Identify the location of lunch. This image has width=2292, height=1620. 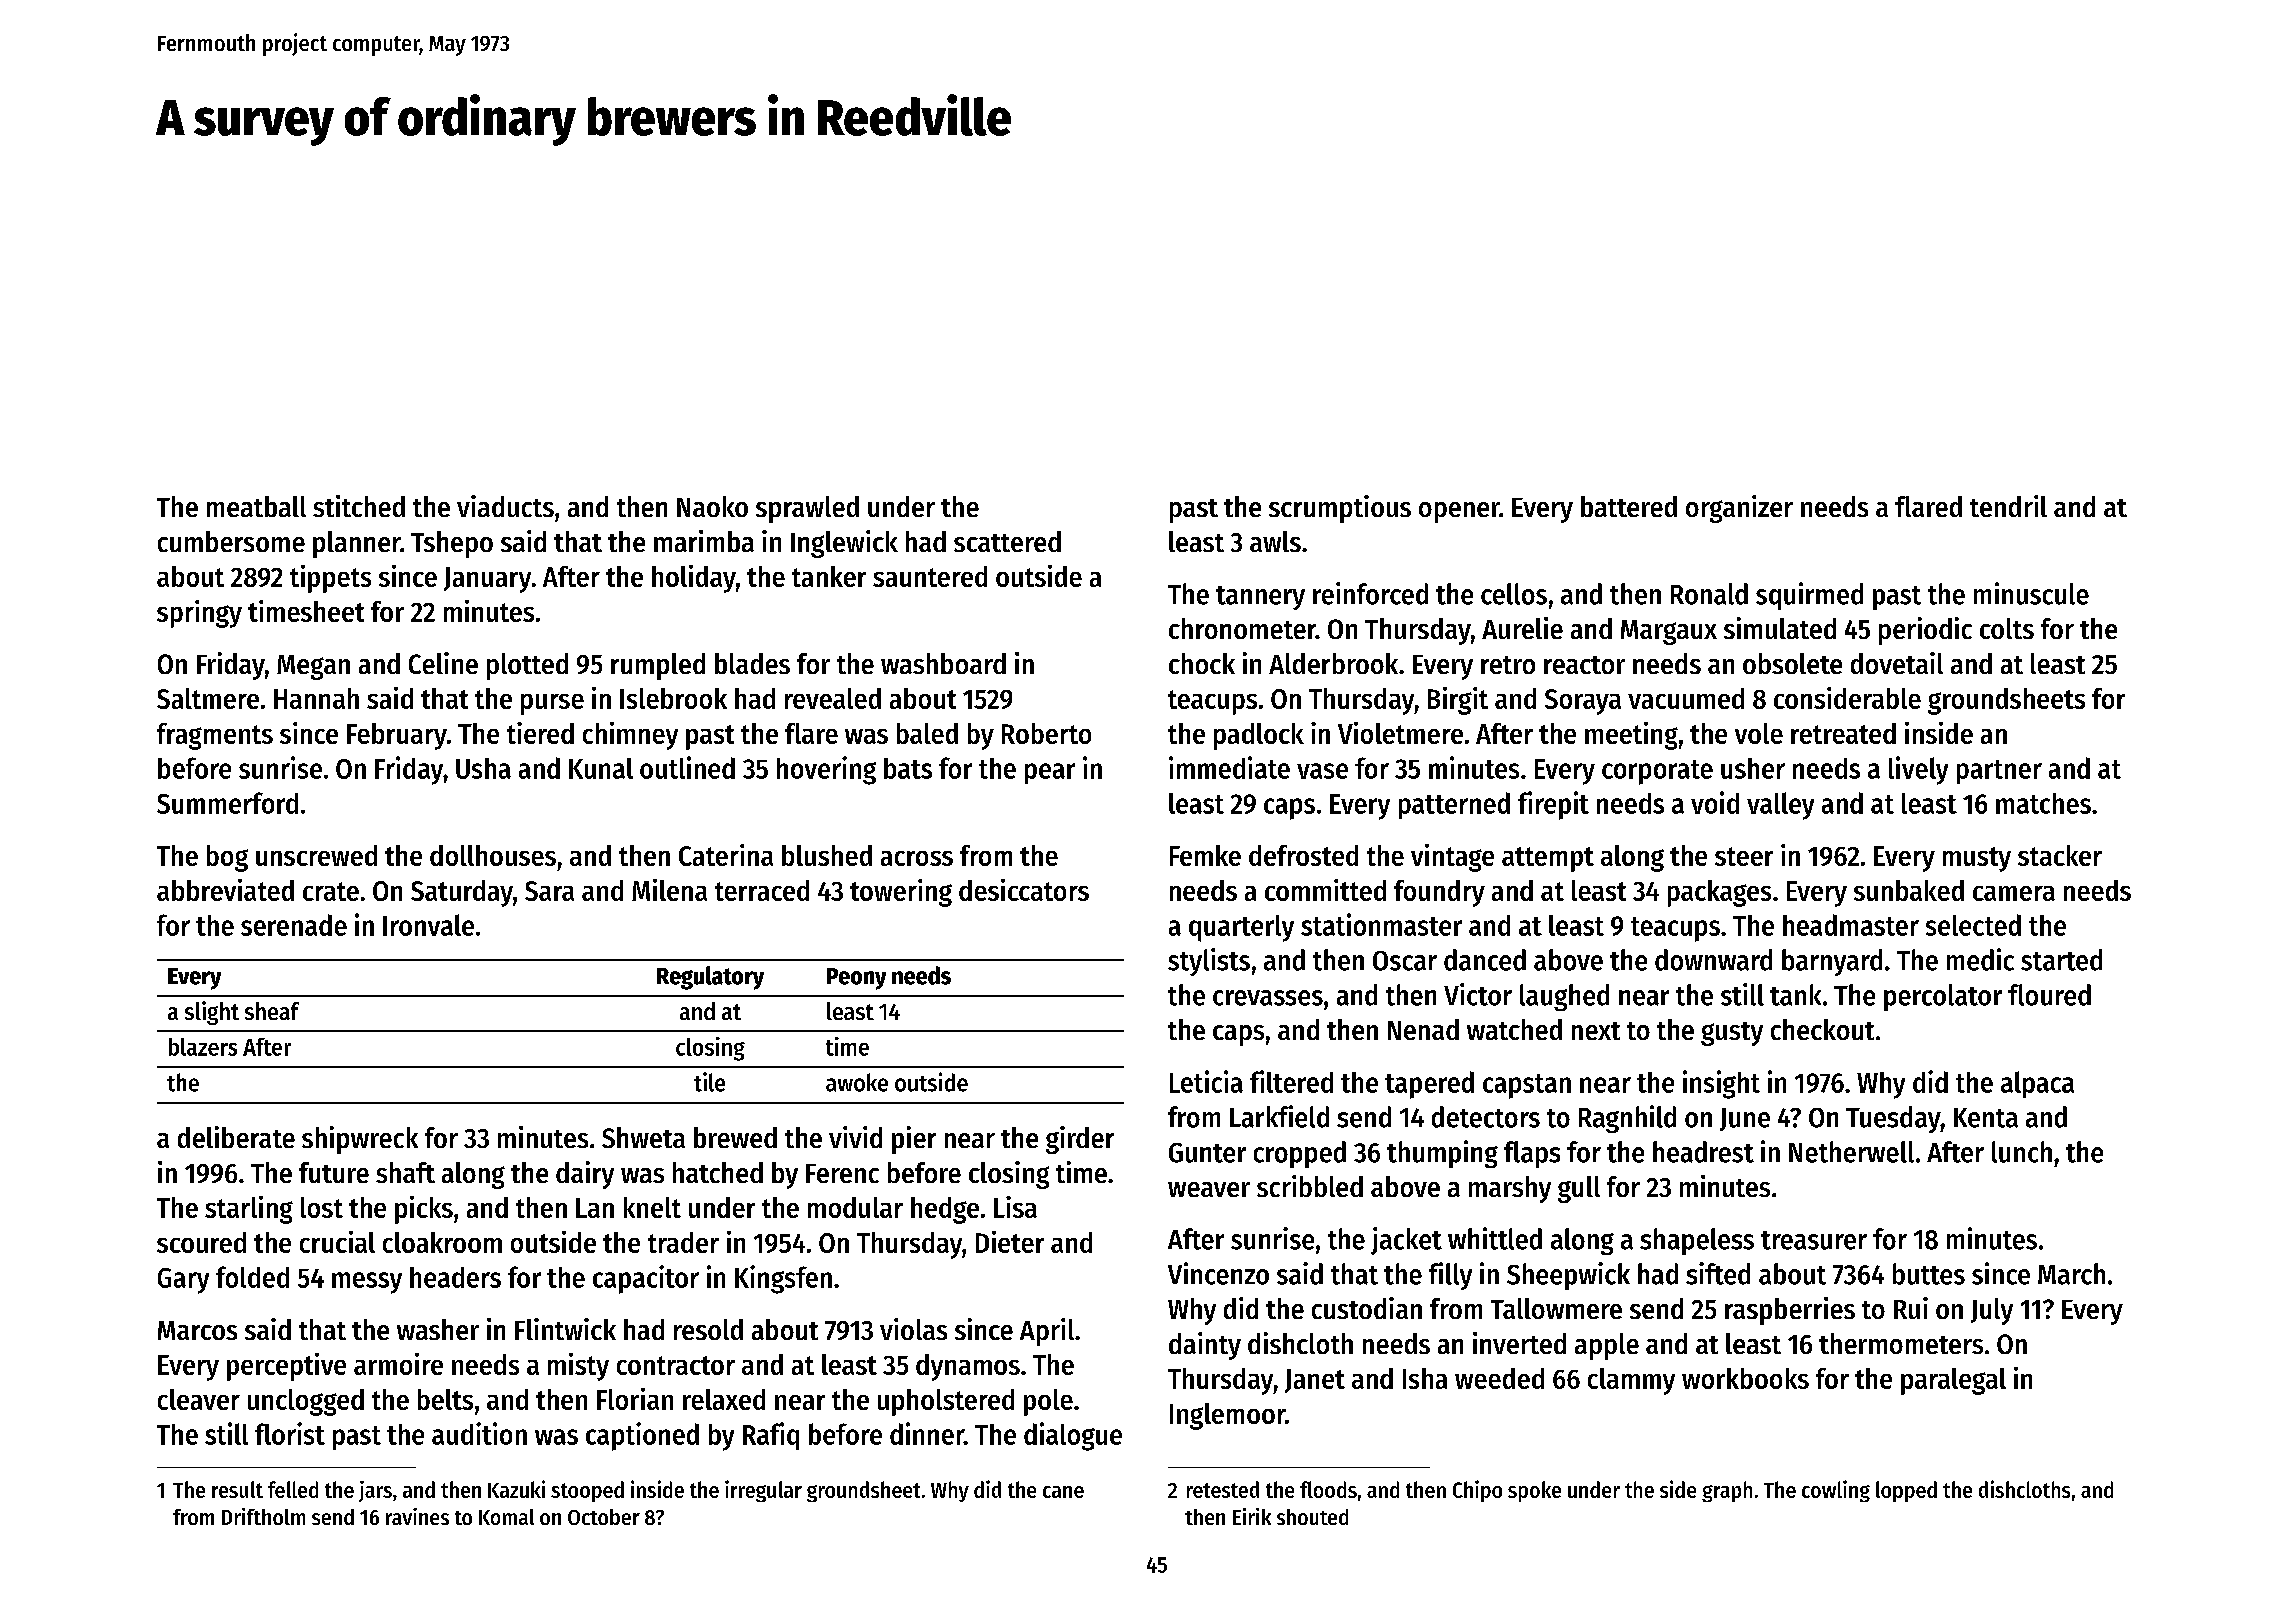
(2022, 1152).
